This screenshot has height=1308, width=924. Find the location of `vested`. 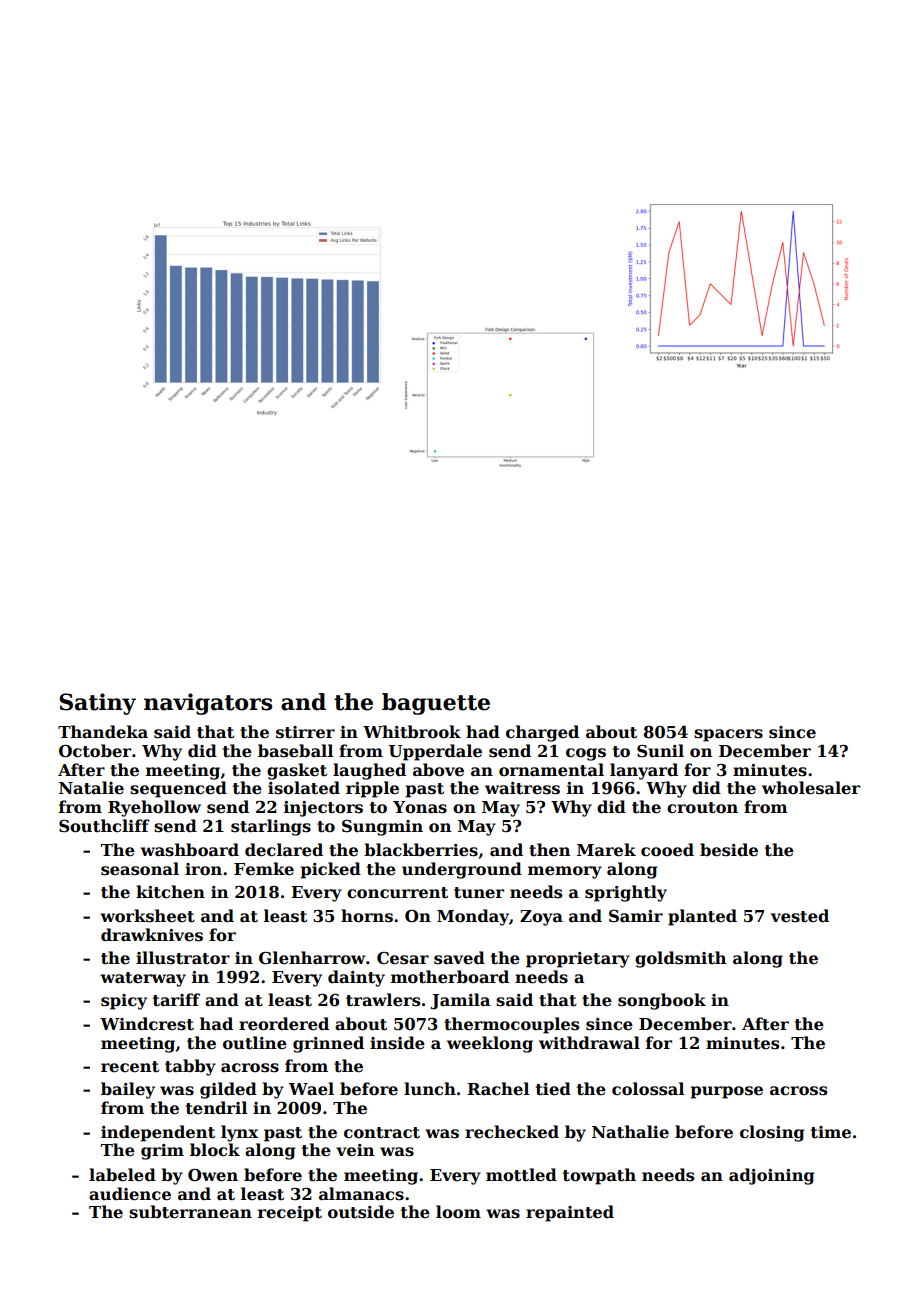

vested is located at coordinates (800, 916).
